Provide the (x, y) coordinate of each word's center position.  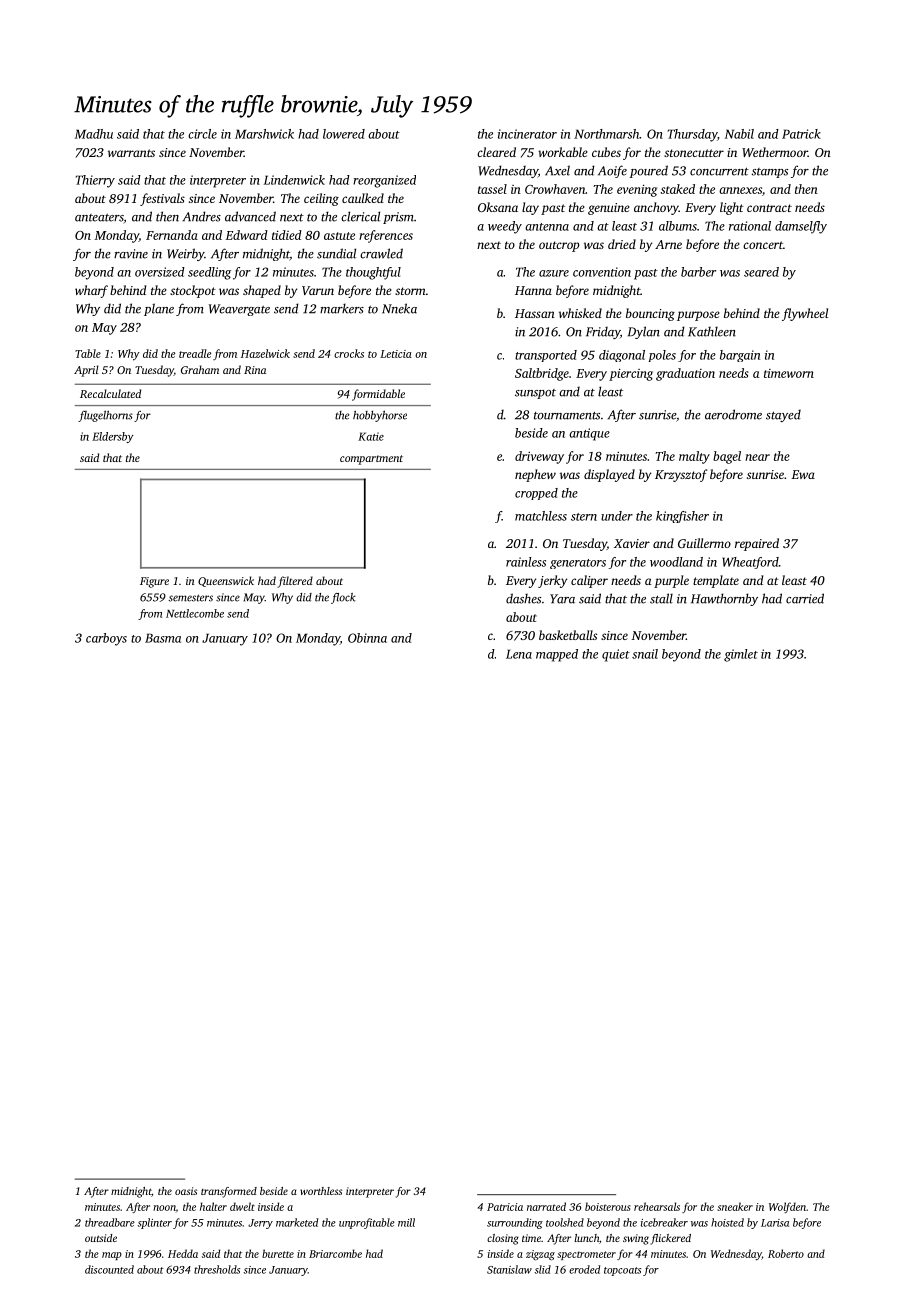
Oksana (498, 207)
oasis (186, 1191)
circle (202, 134)
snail (645, 654)
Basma (163, 638)
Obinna (367, 638)
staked (678, 189)
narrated (546, 1206)
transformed (229, 1192)
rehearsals (657, 1206)
